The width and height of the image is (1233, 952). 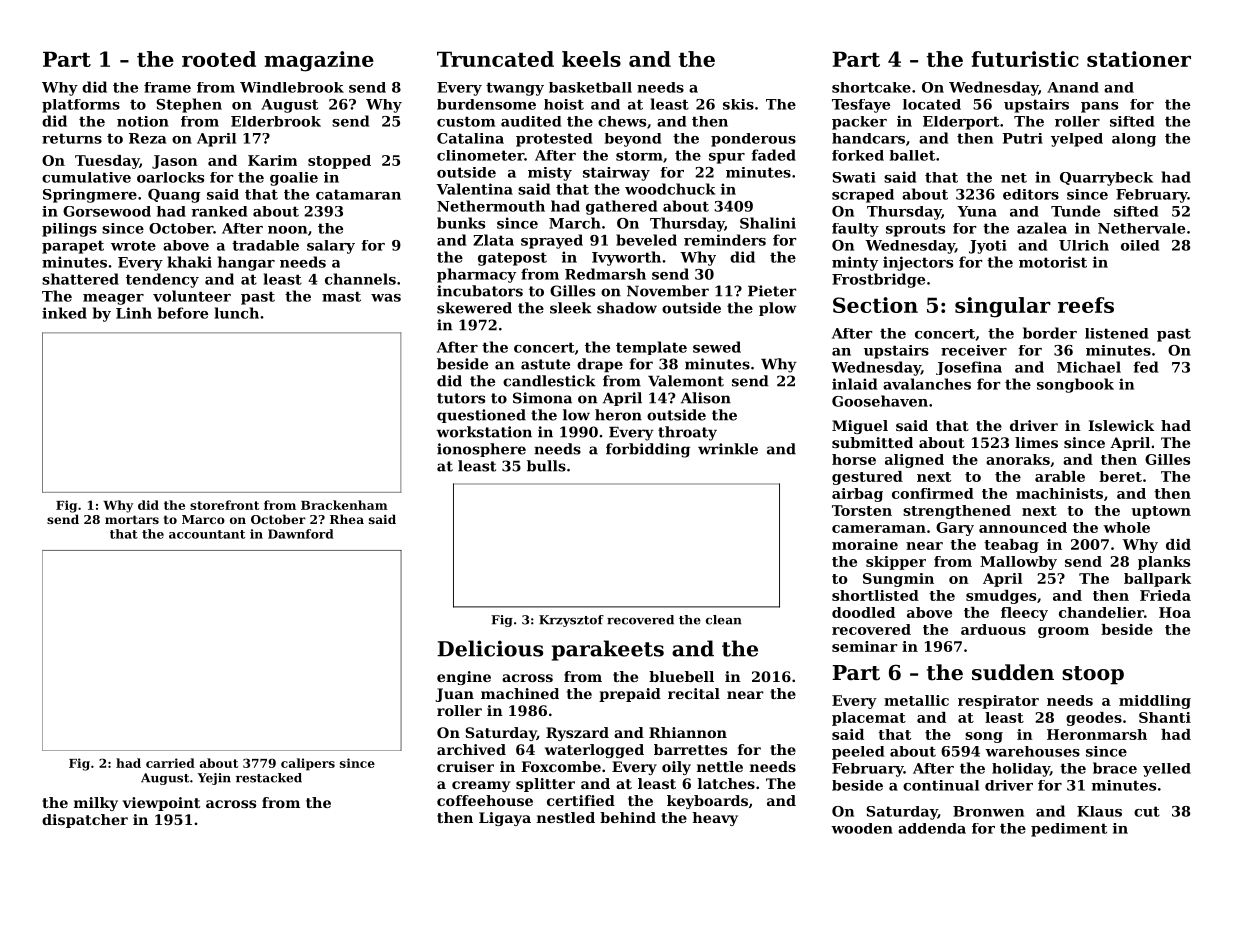 I want to click on pilings, so click(x=69, y=230).
